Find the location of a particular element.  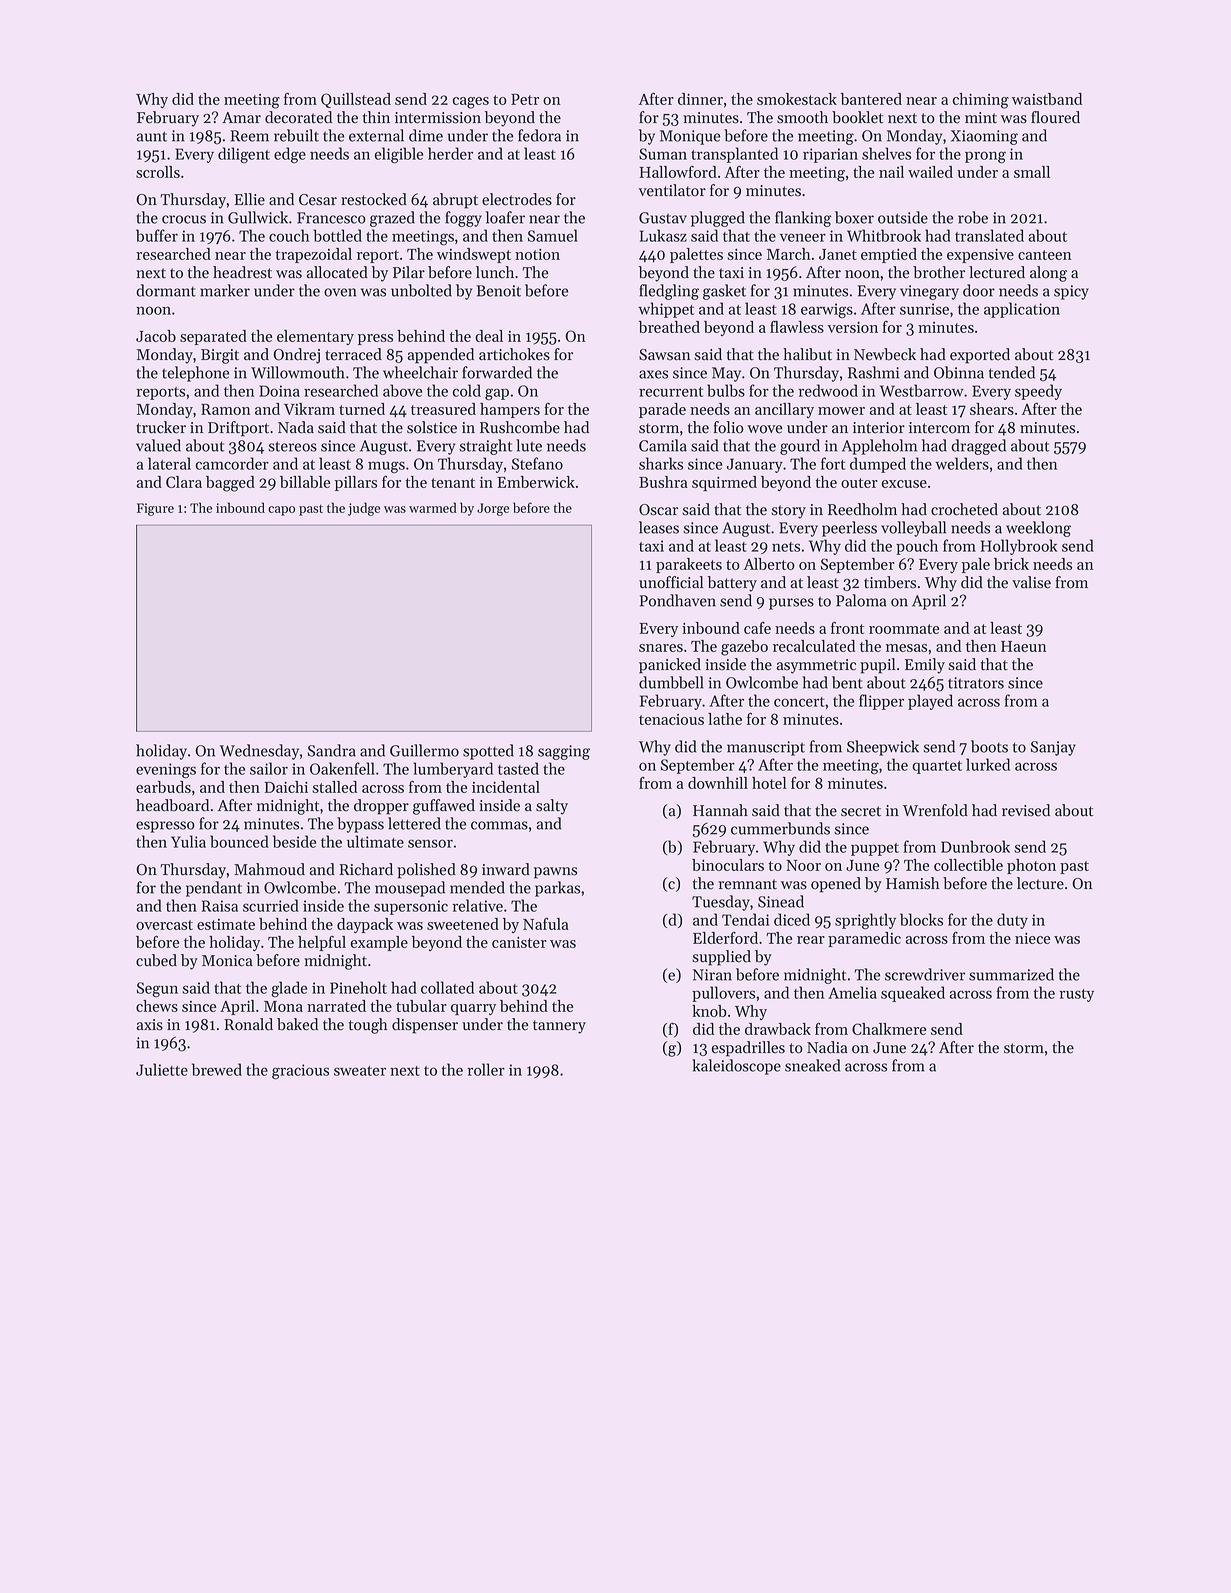

stalled is located at coordinates (334, 787).
